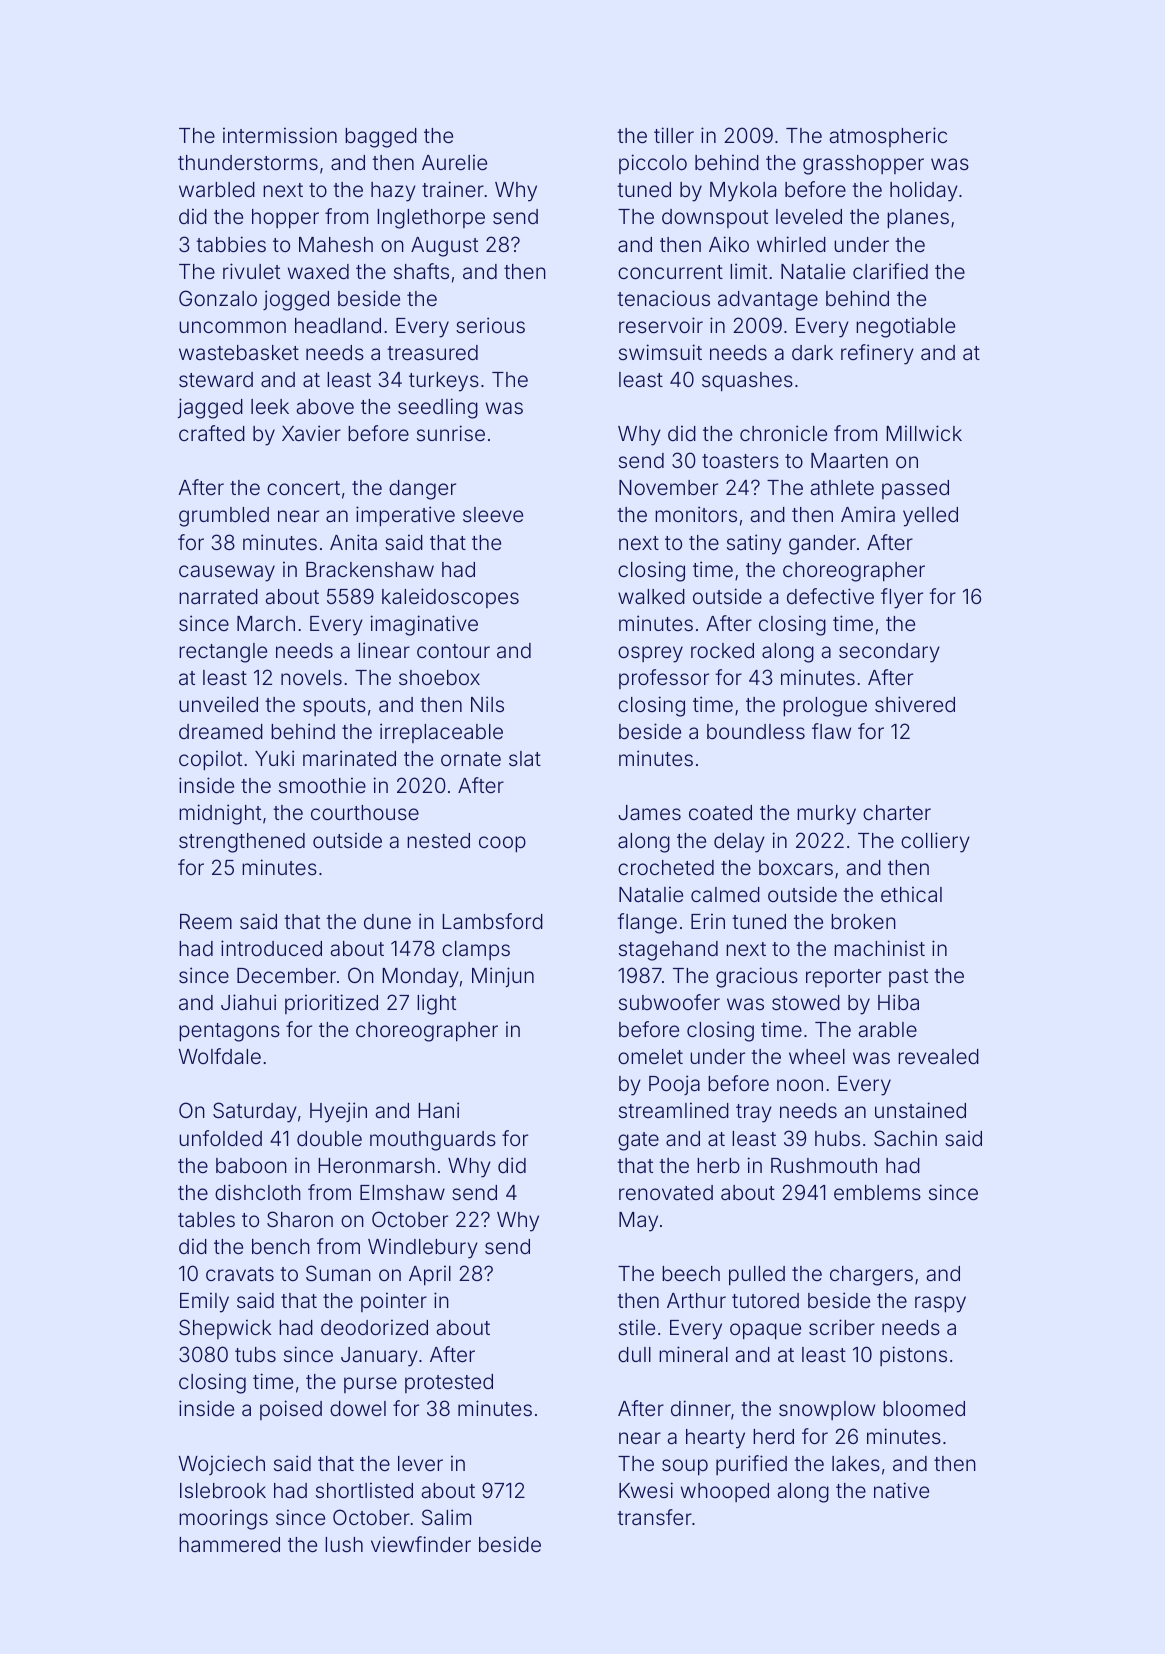  What do you see at coordinates (638, 1222) in the screenshot?
I see `May` at bounding box center [638, 1222].
